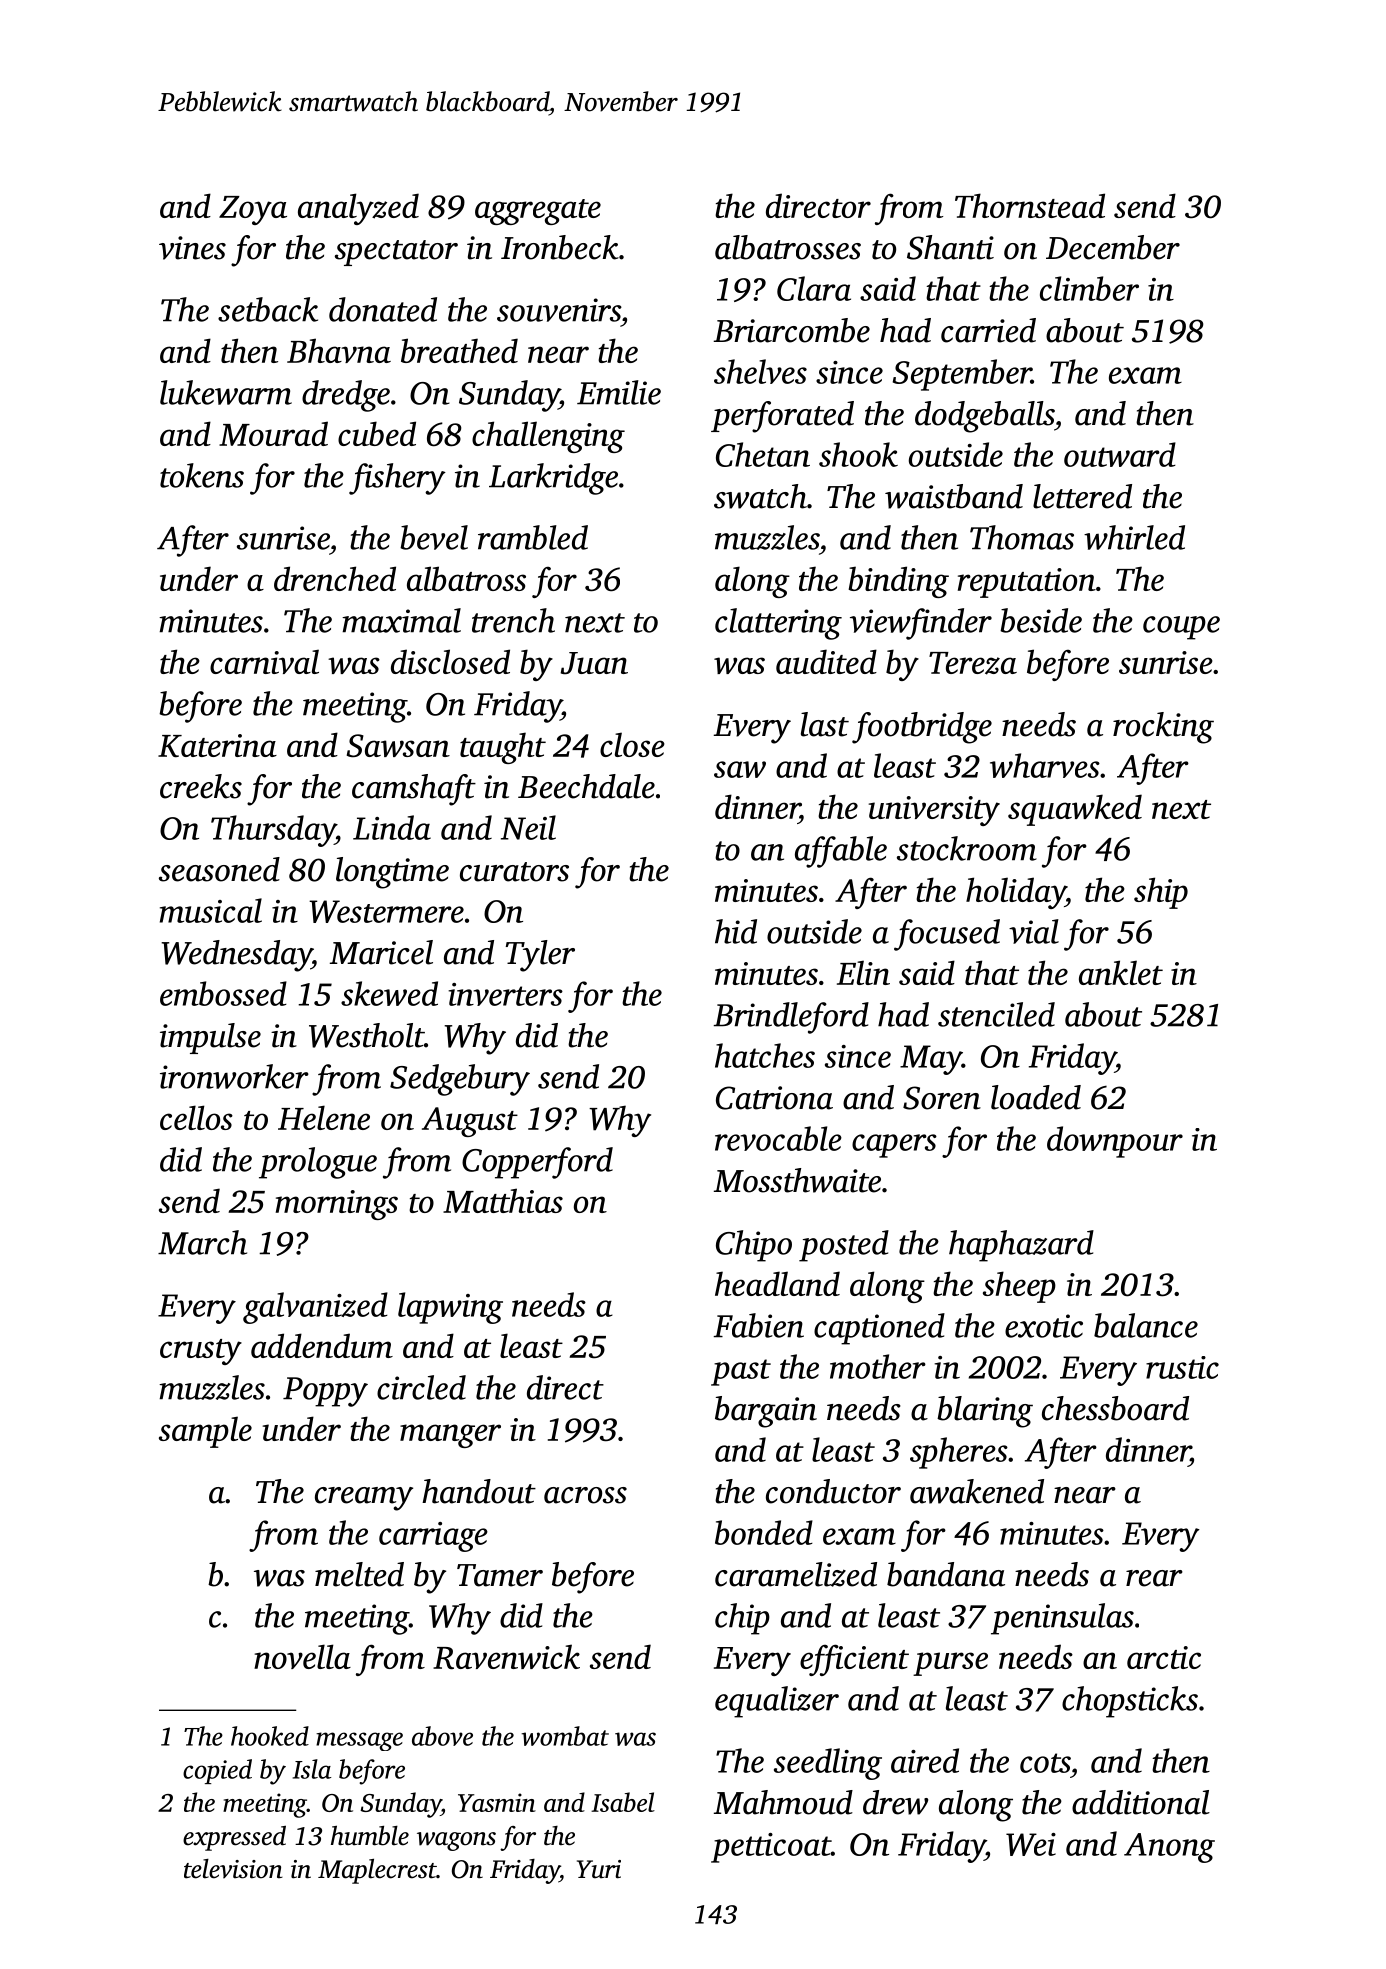 This screenshot has width=1386, height=1969. What do you see at coordinates (537, 1163) in the screenshot?
I see `Copperford` at bounding box center [537, 1163].
